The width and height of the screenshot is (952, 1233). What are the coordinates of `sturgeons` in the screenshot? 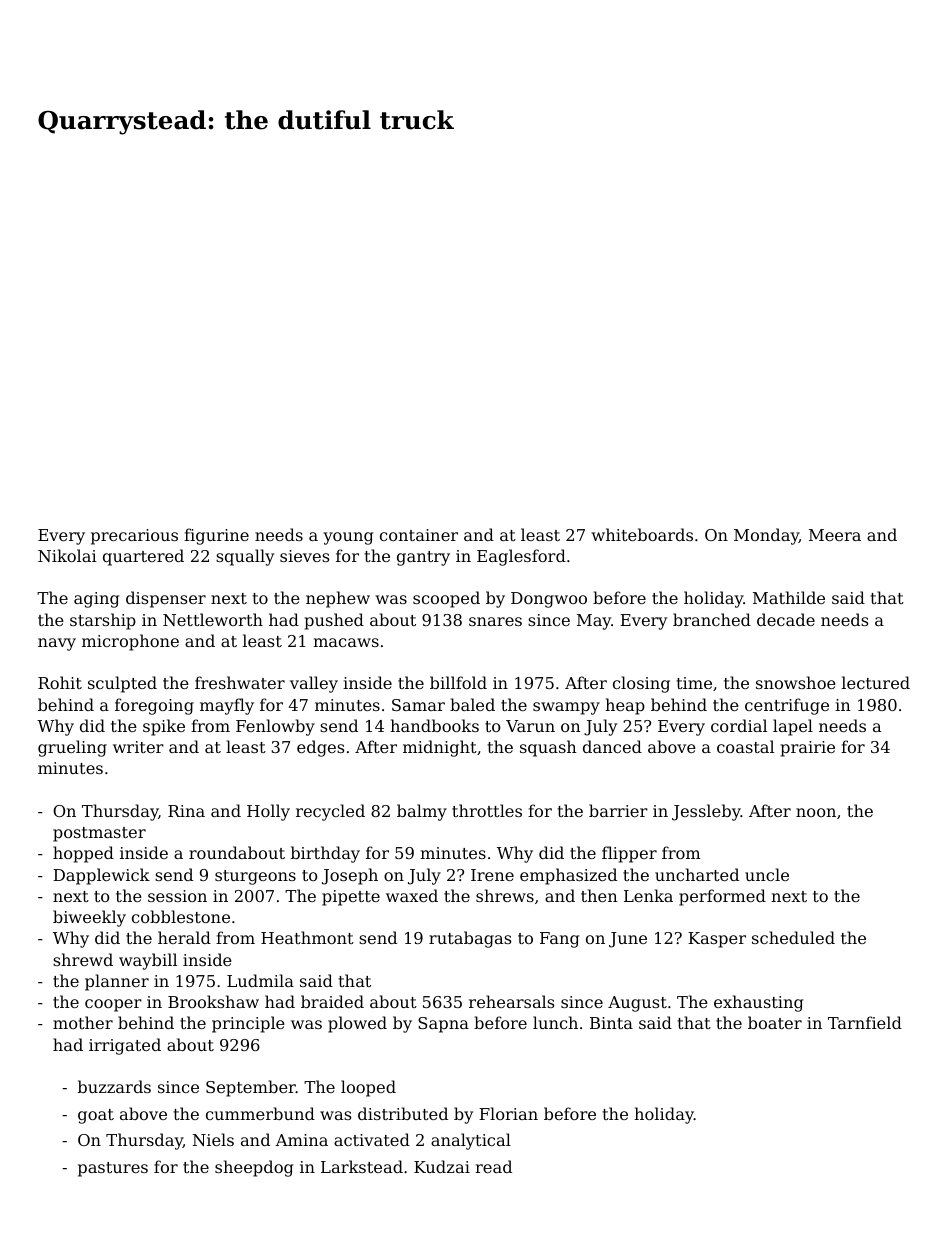 It's located at (255, 877).
